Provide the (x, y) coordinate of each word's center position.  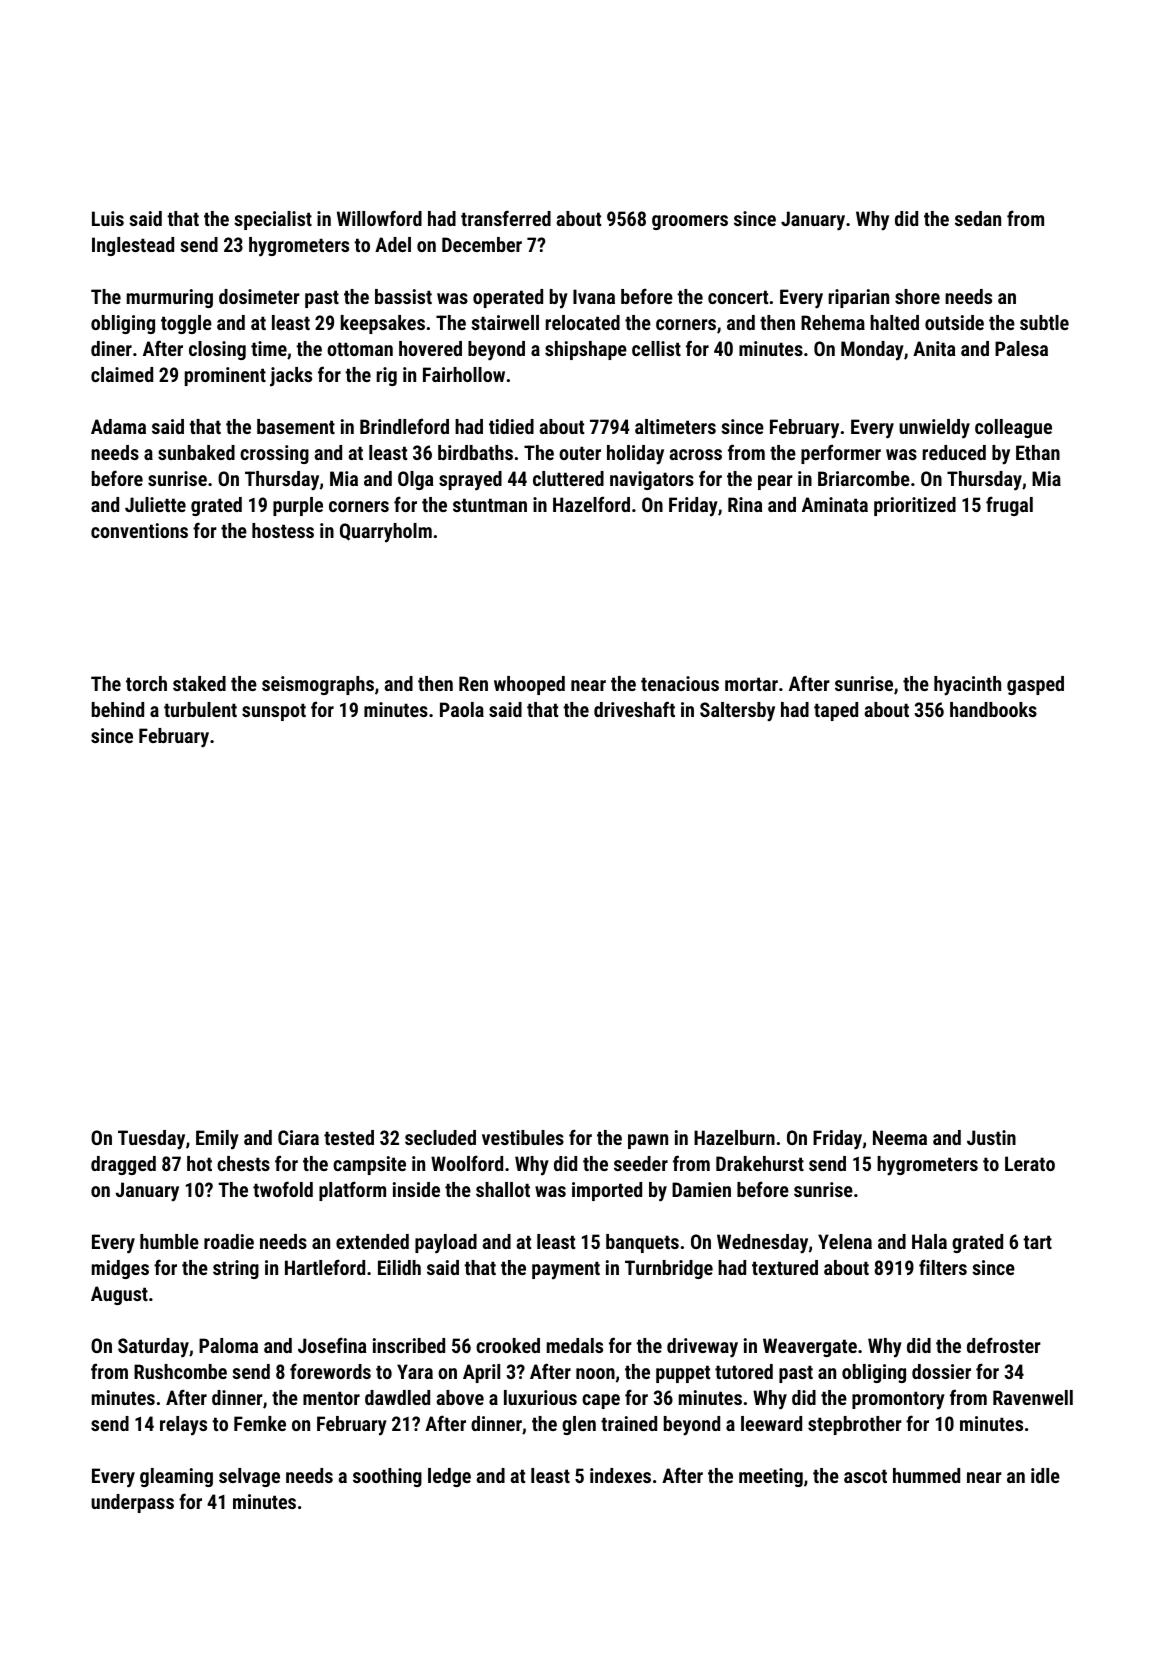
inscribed (409, 1345)
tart (1037, 1242)
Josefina (332, 1345)
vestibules (523, 1137)
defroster (1004, 1345)
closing (217, 350)
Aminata (835, 504)
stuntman (490, 505)
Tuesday (151, 1140)
